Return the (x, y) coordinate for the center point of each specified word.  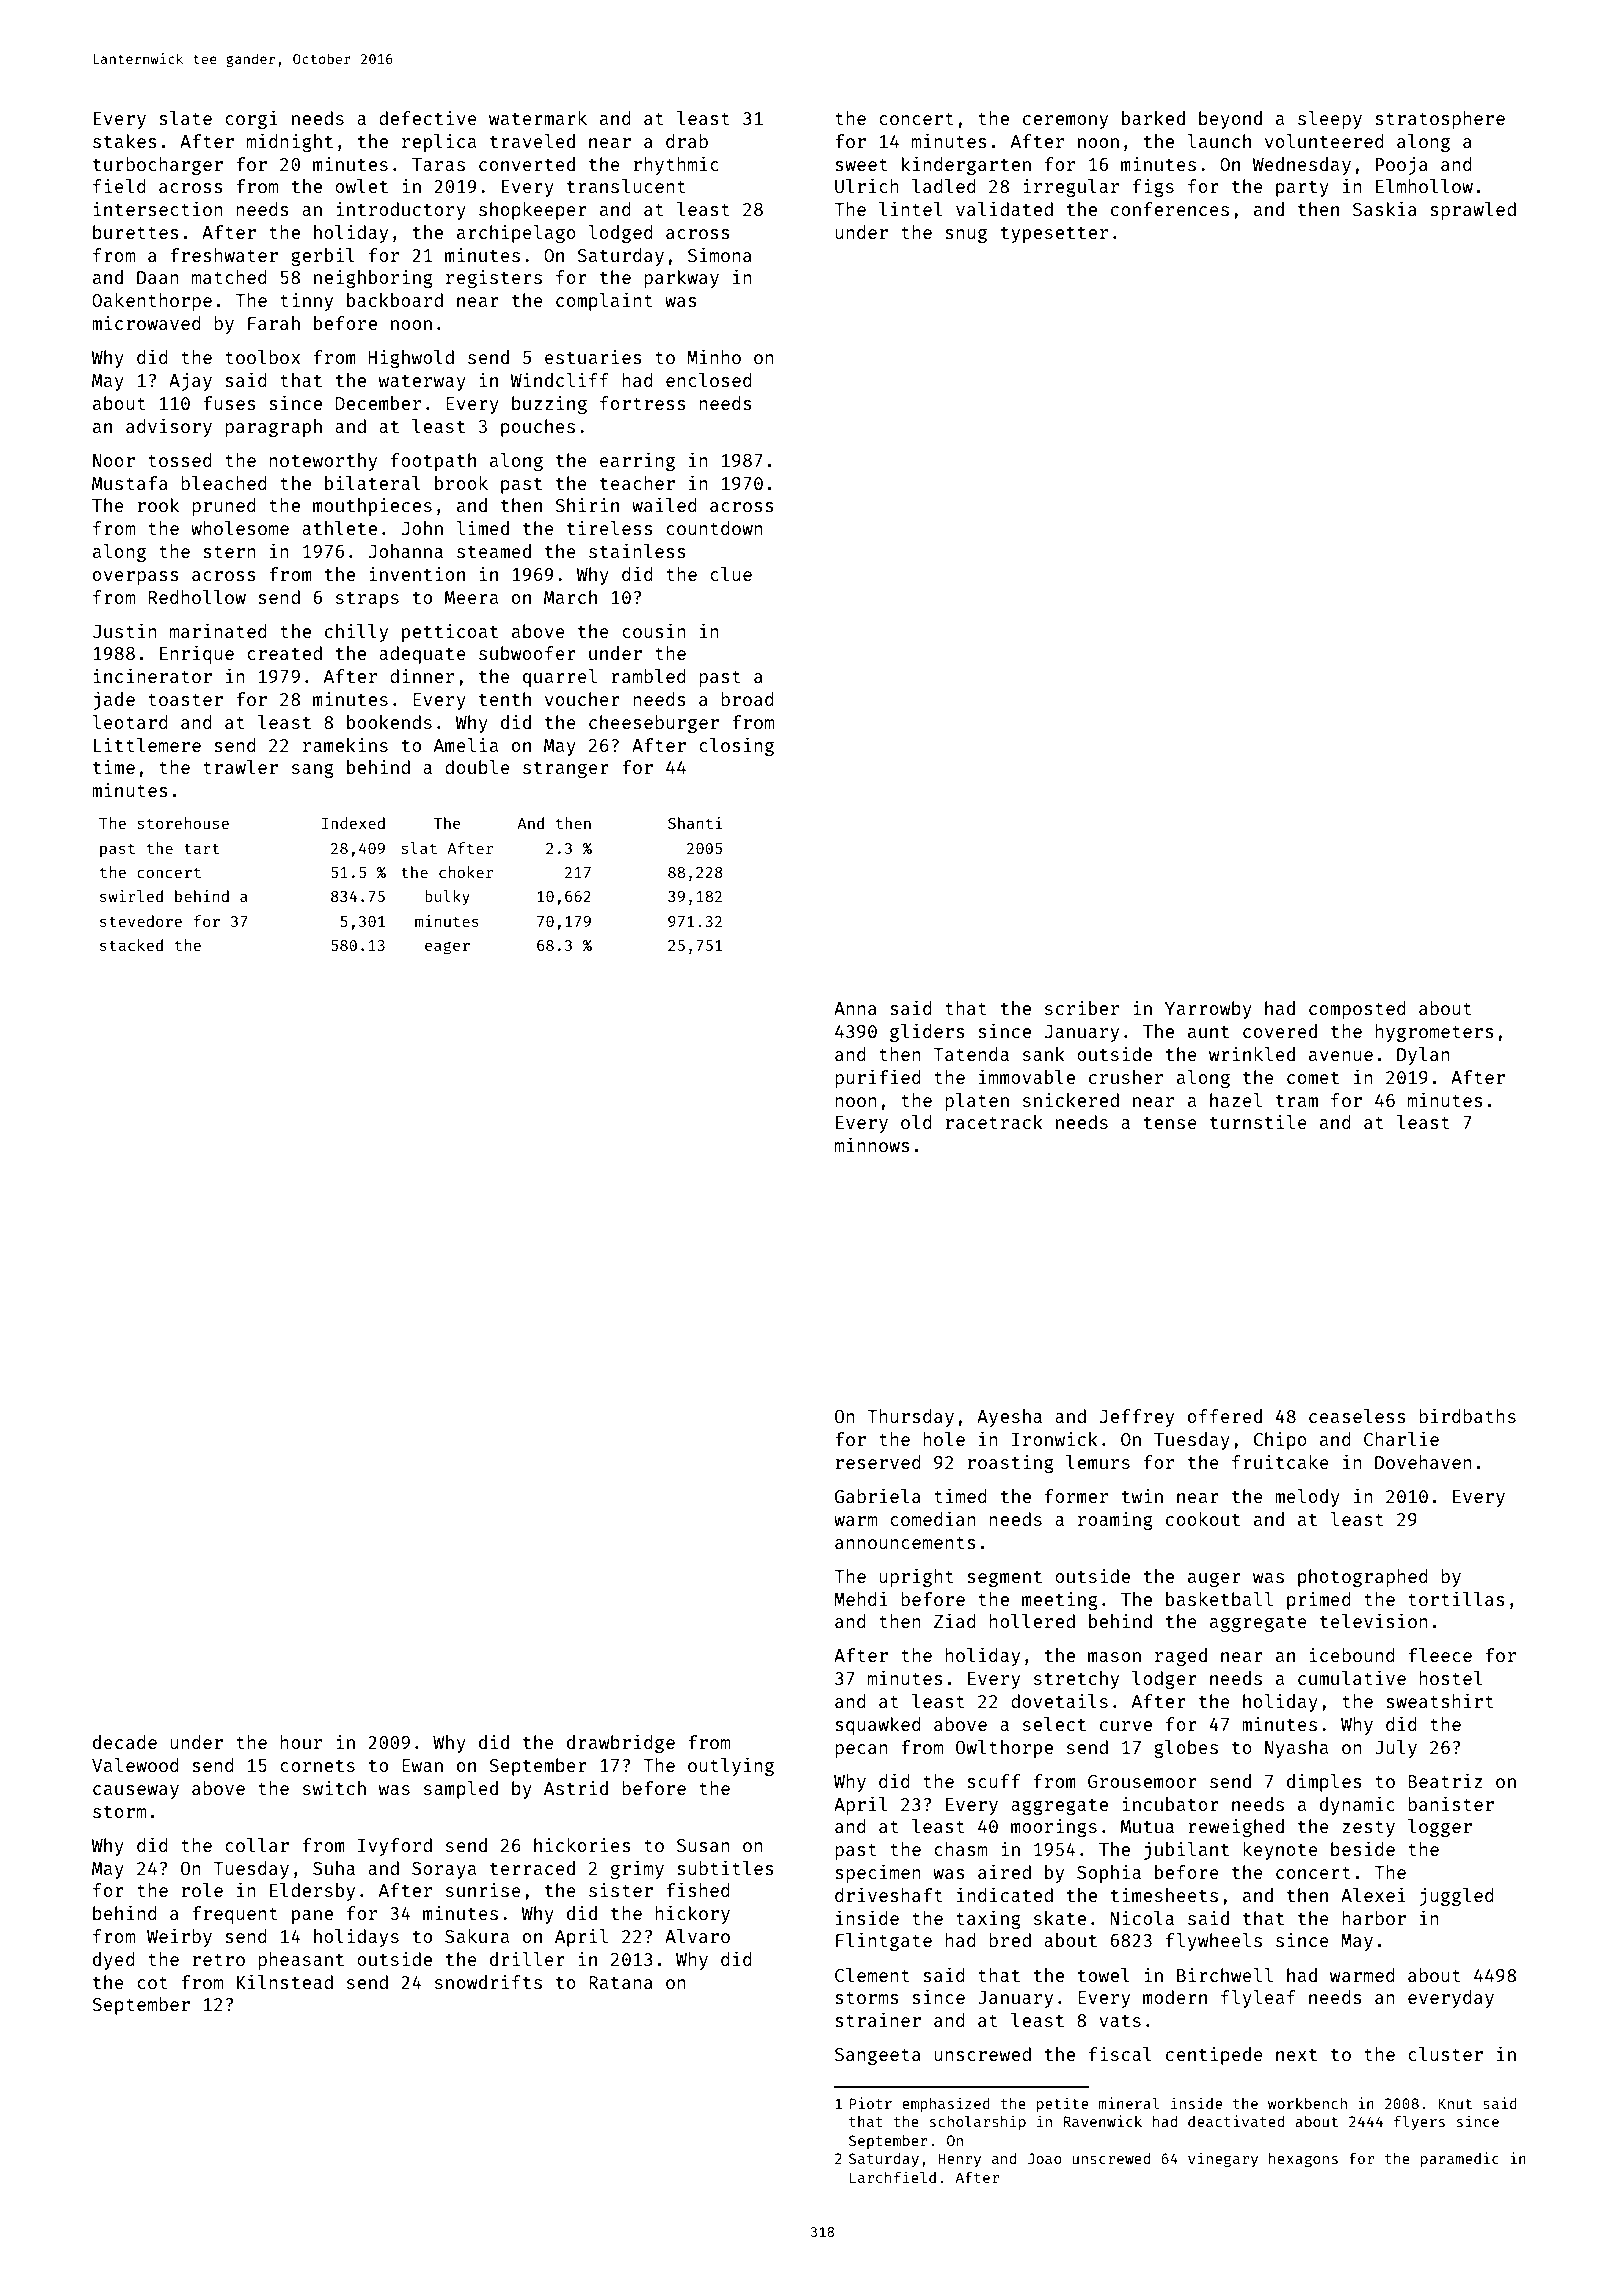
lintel (910, 208)
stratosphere (1440, 120)
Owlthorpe (1004, 1749)
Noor (114, 460)
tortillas (1456, 1598)
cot (152, 1983)
